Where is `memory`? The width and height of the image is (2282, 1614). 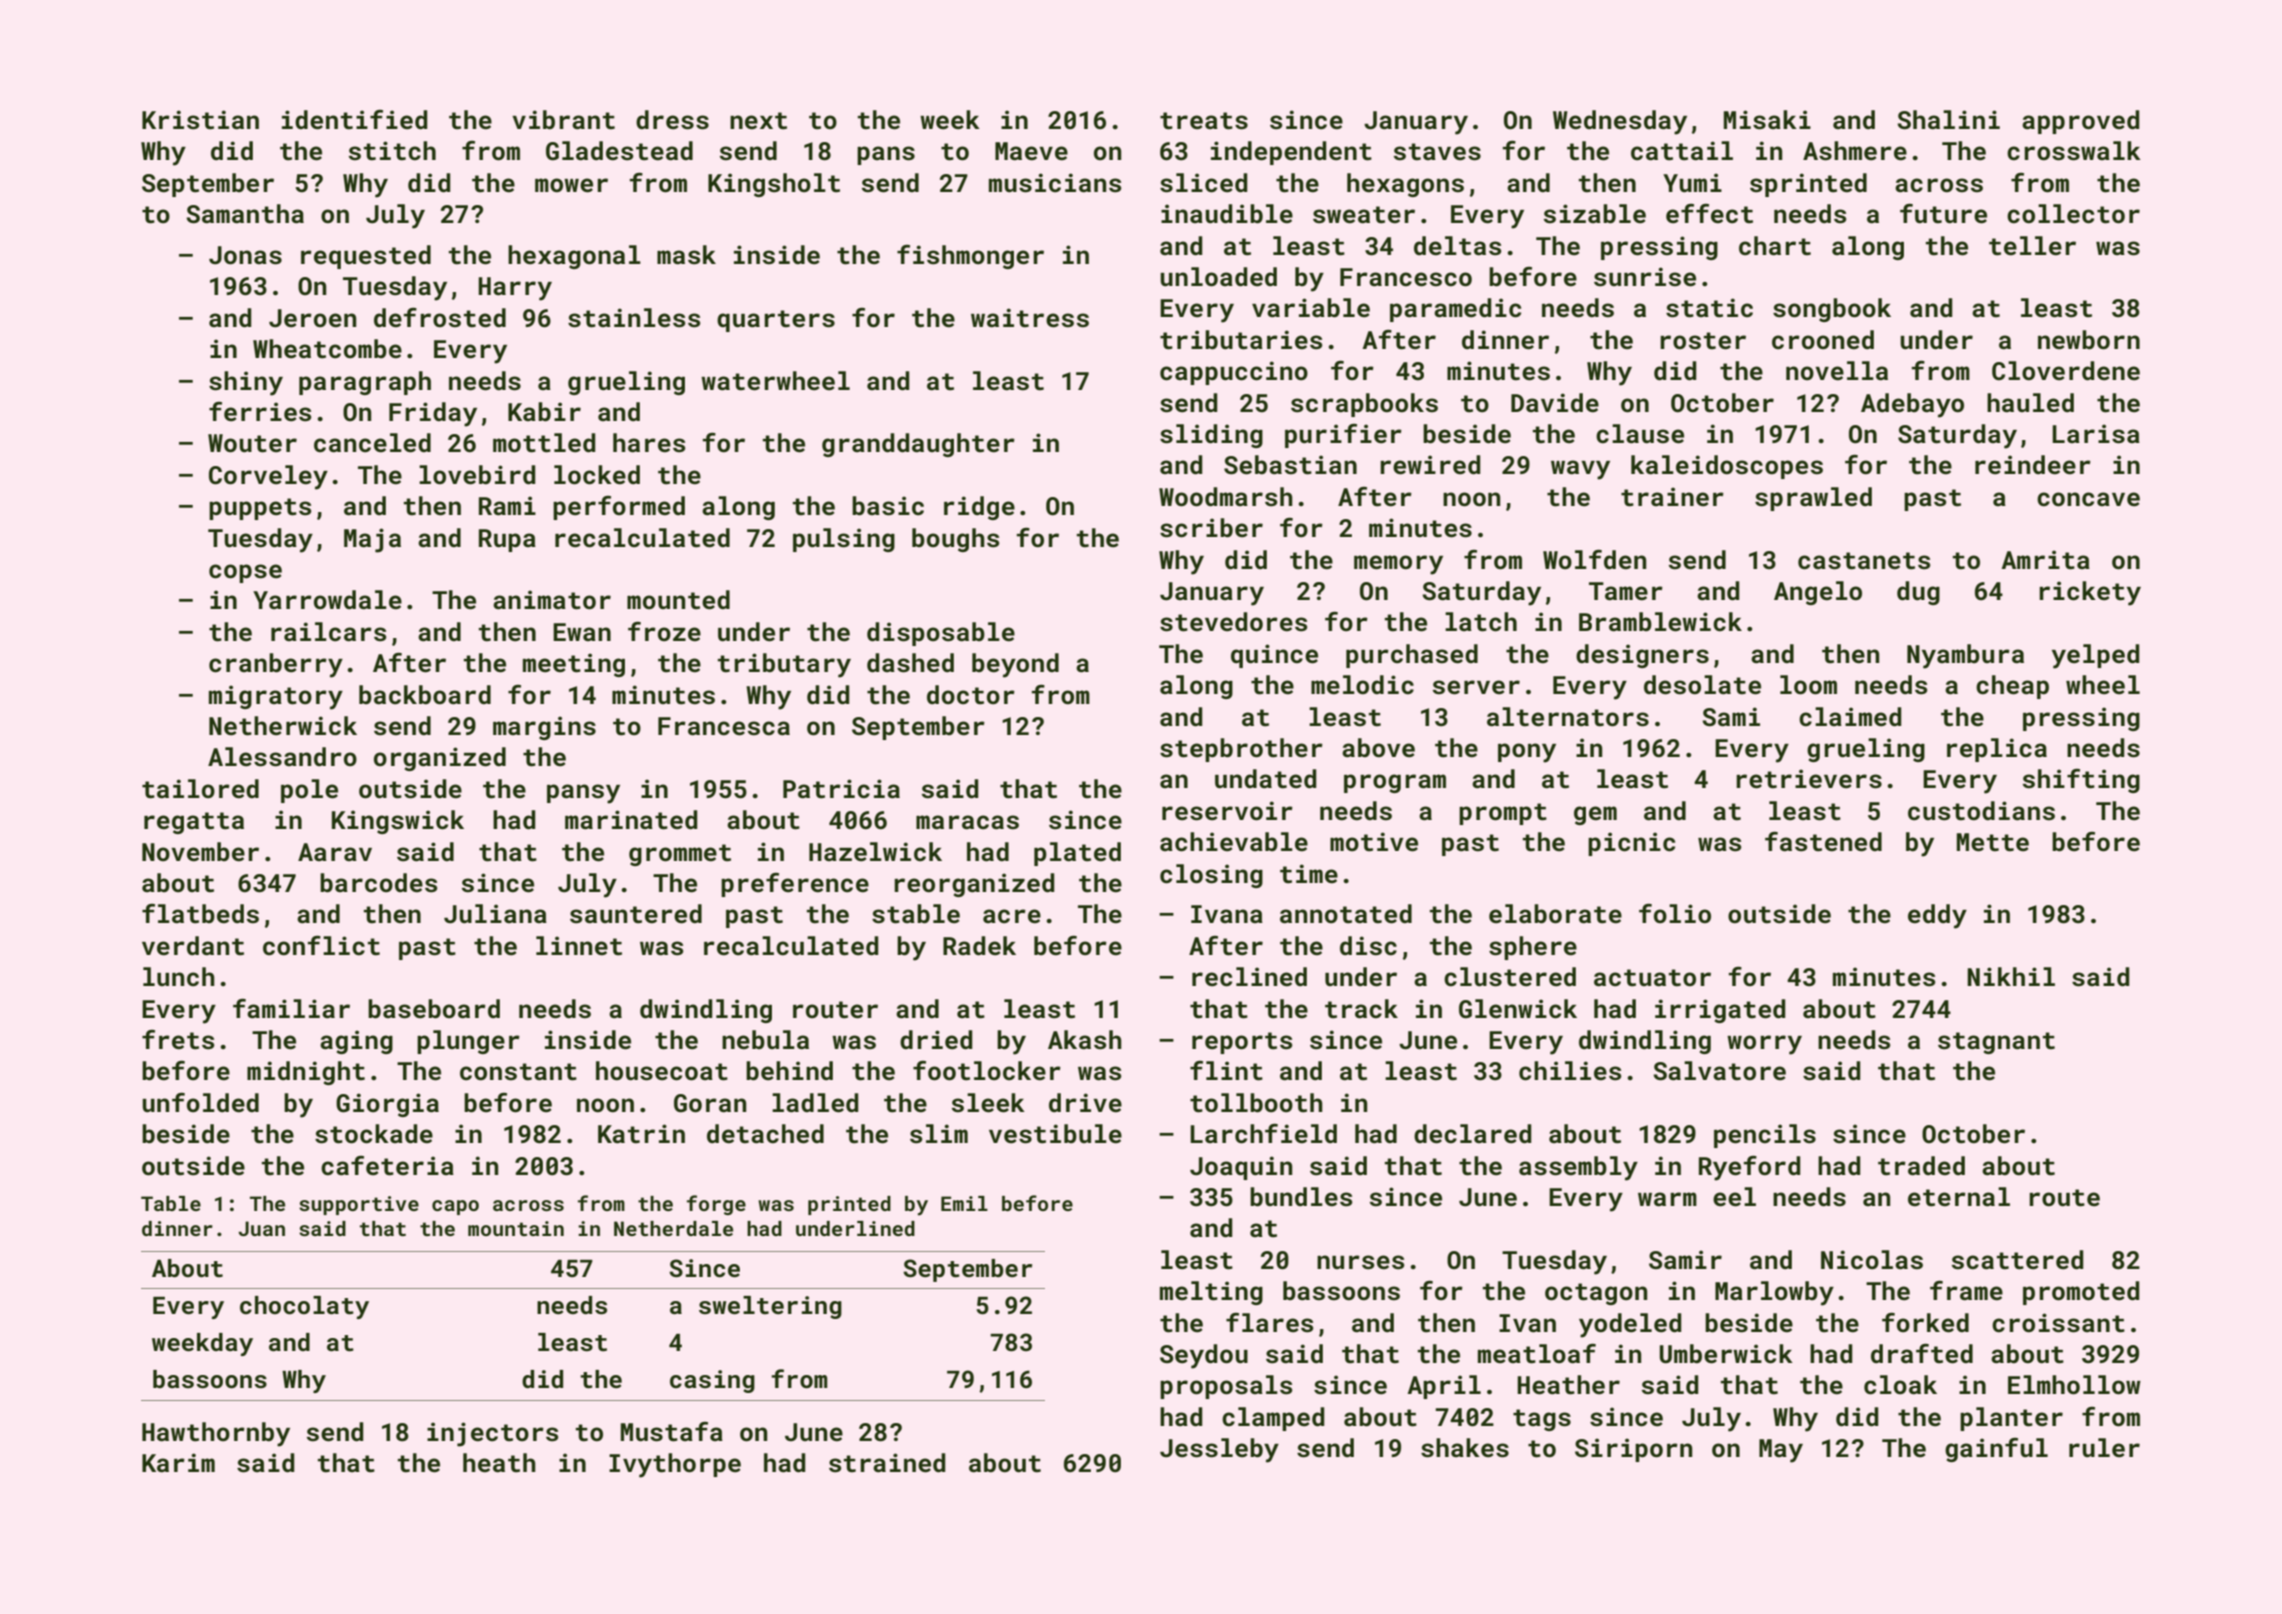 memory is located at coordinates (1398, 565).
